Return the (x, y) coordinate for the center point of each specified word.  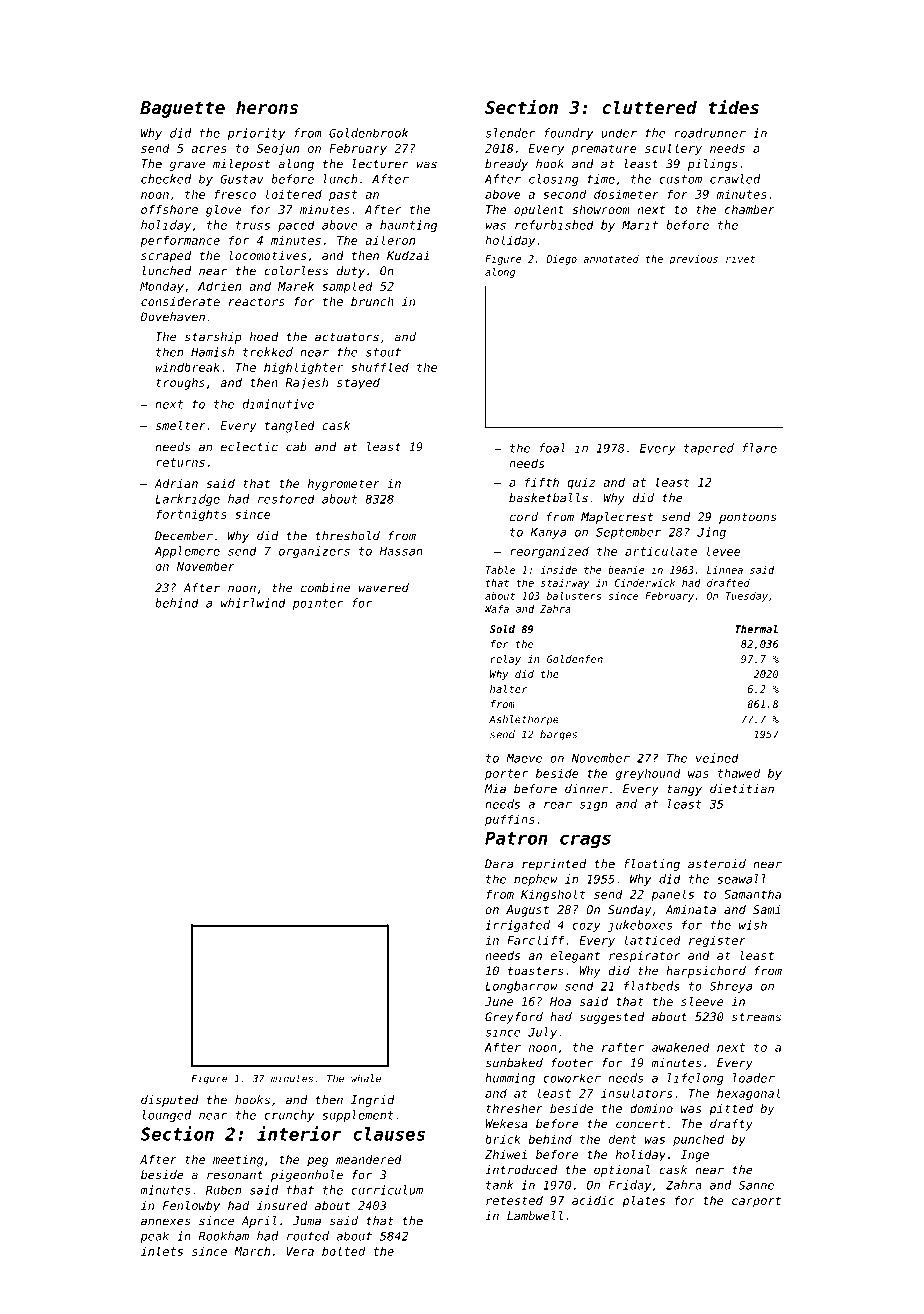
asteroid (717, 864)
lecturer (380, 164)
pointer (318, 604)
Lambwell (535, 1216)
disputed (170, 1101)
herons (267, 107)
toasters (536, 971)
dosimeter (626, 194)
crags (585, 841)
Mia (495, 789)
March (252, 1251)
